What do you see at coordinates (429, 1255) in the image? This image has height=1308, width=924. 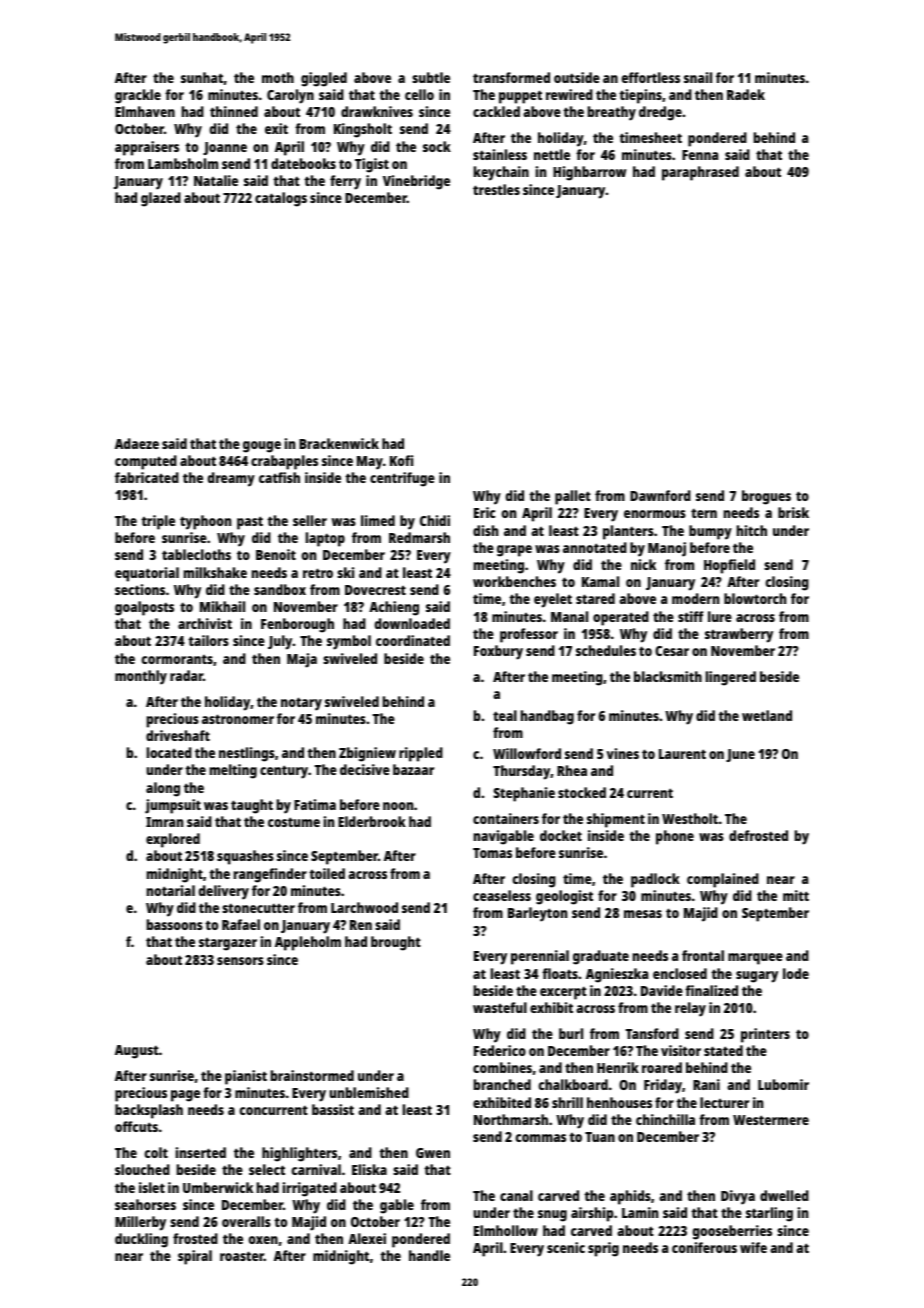 I see `handle` at bounding box center [429, 1255].
